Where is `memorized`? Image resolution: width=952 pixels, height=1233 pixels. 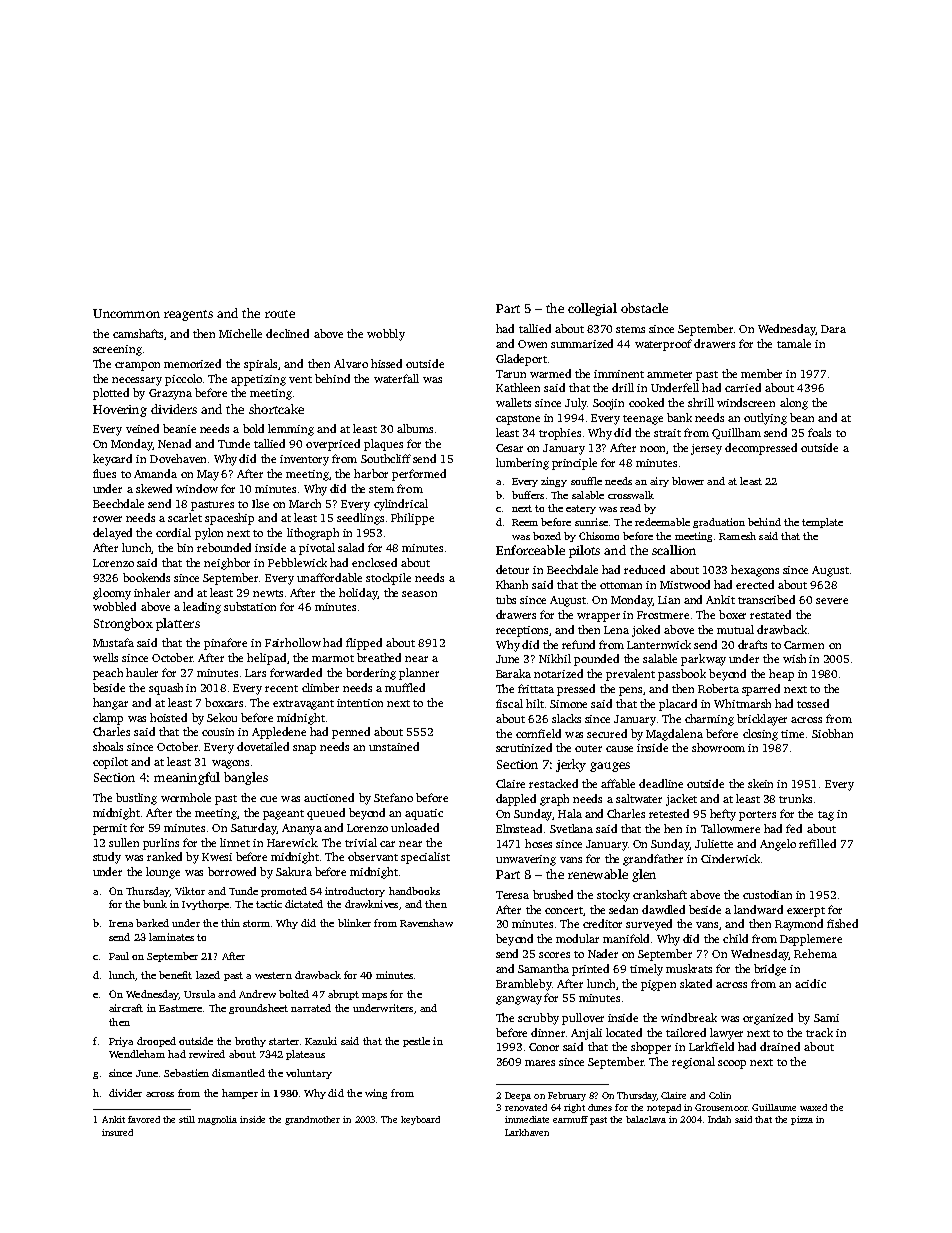 memorized is located at coordinates (192, 363).
